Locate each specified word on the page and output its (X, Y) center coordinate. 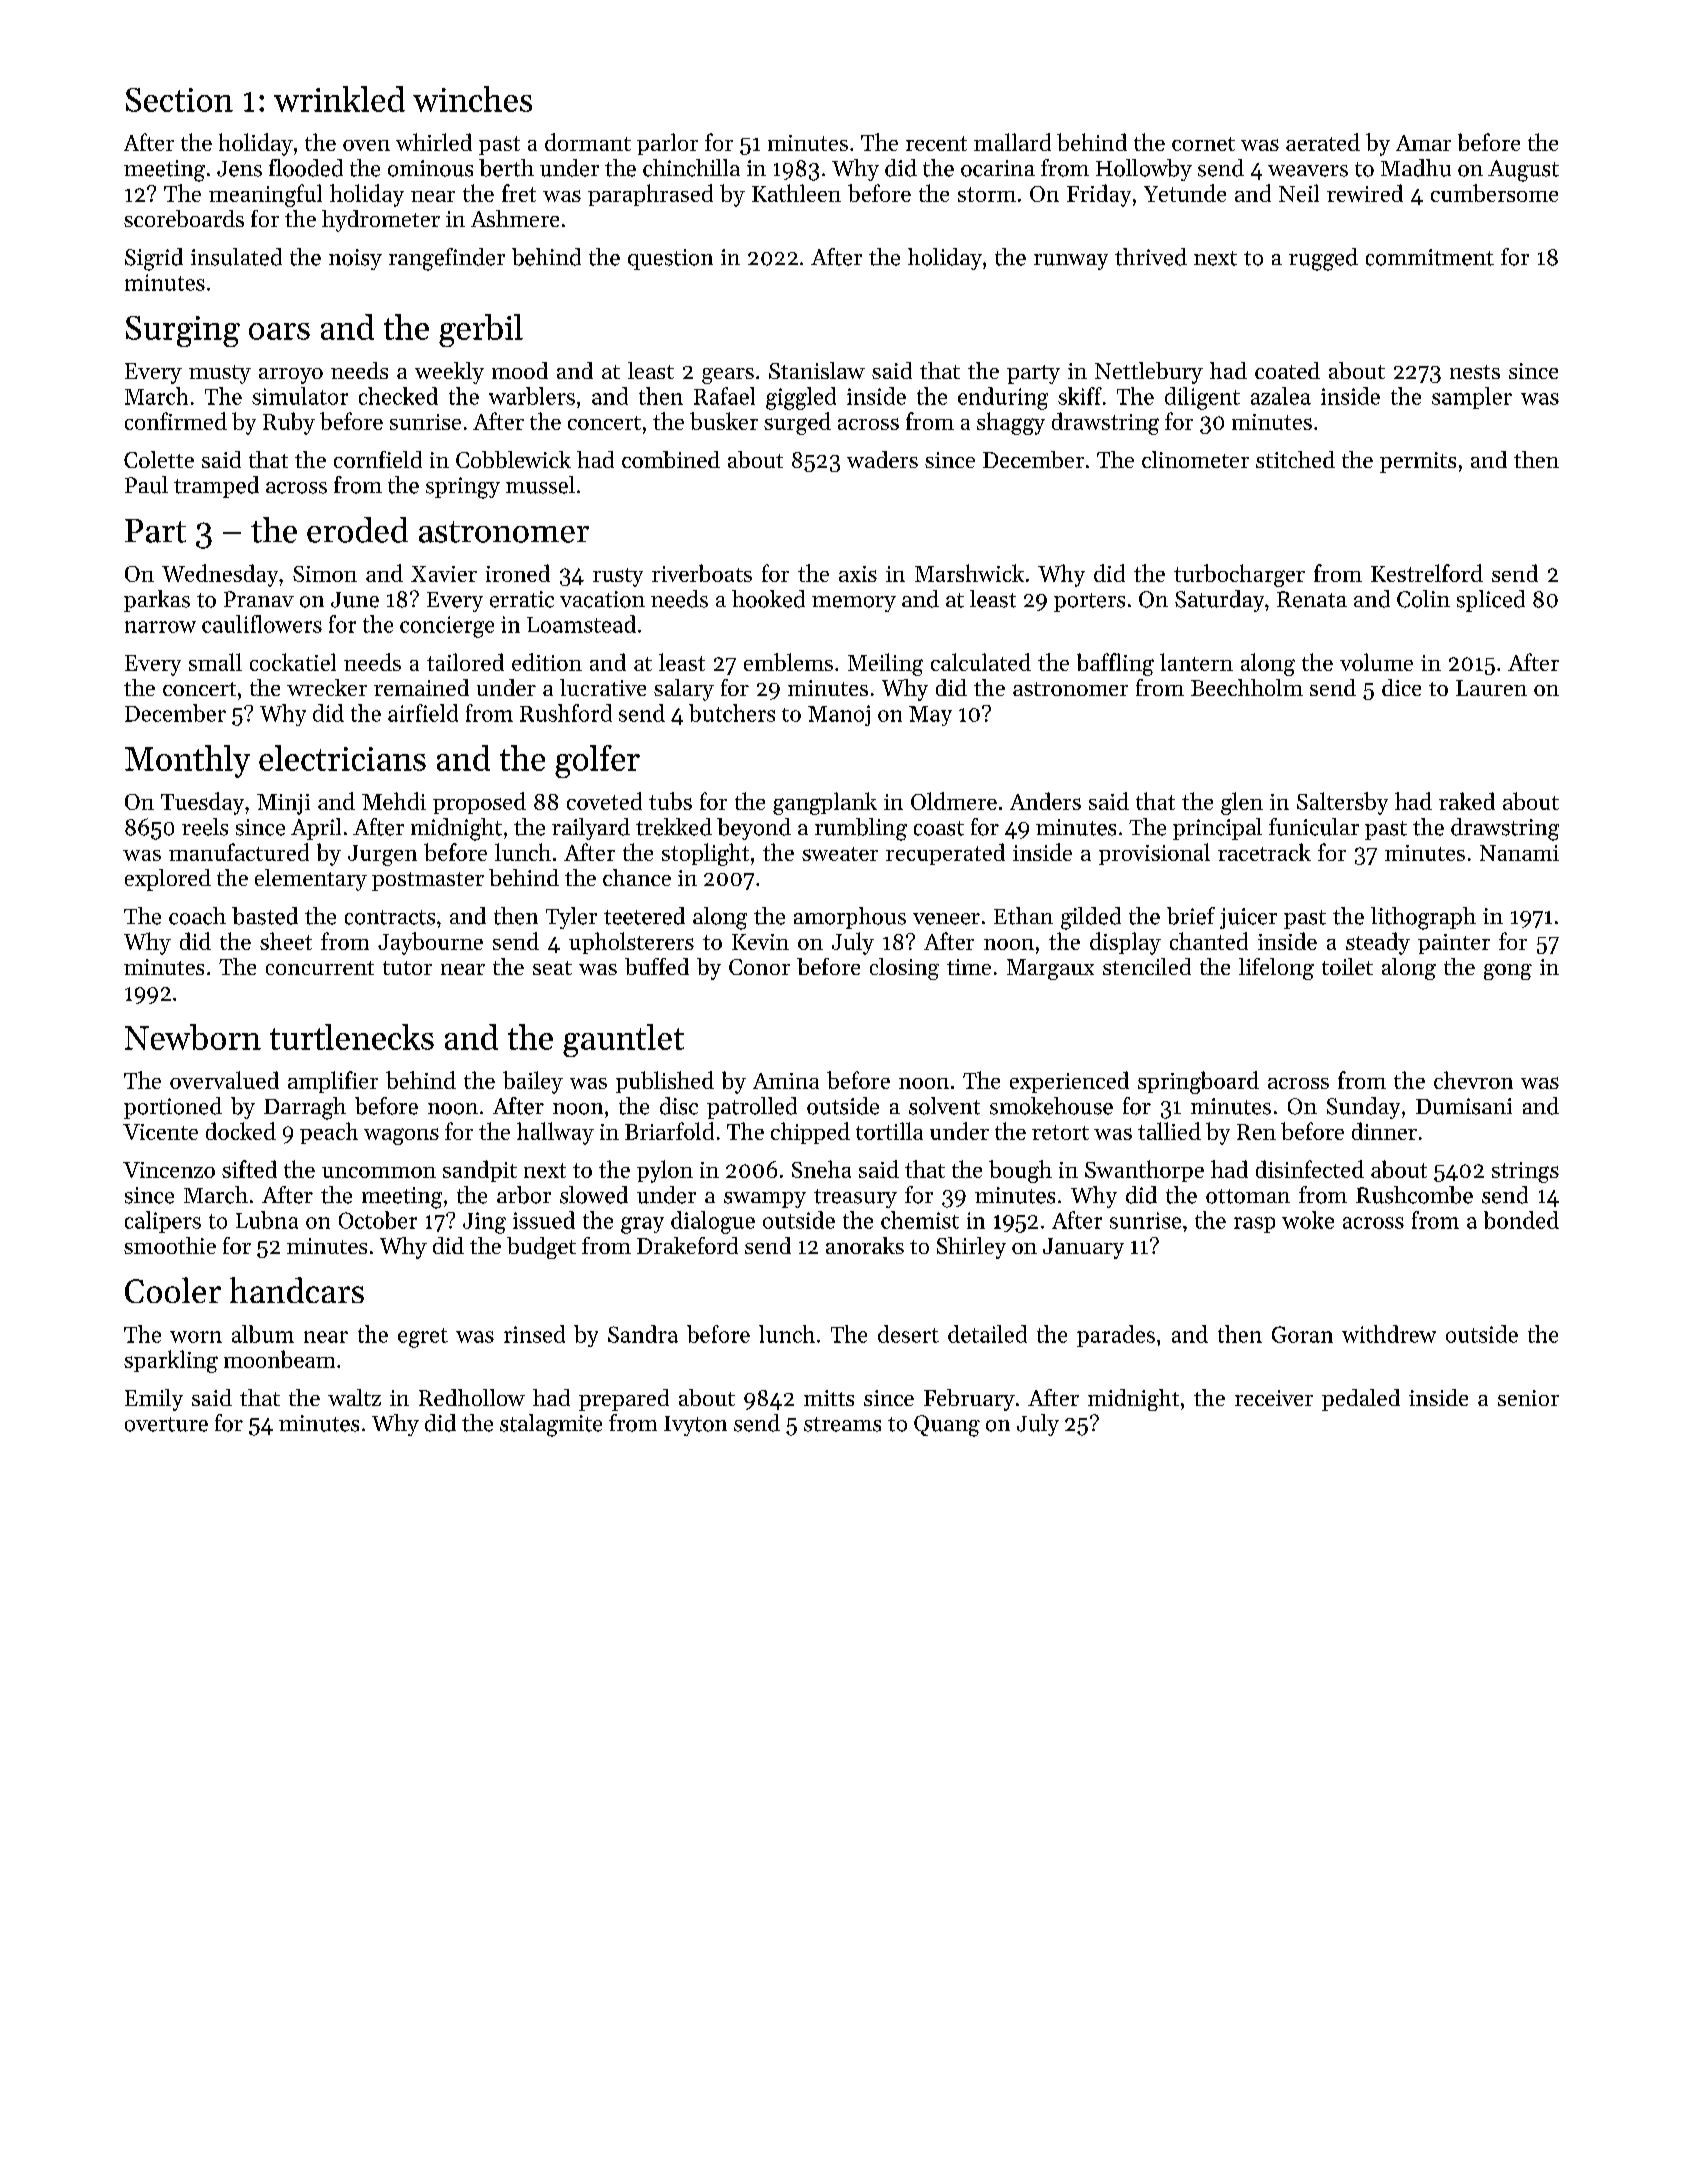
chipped (810, 1133)
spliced (1491, 601)
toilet (1347, 966)
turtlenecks (352, 1037)
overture (166, 1424)
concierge (447, 627)
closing (904, 969)
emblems (788, 662)
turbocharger (1239, 575)
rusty (618, 577)
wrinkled (339, 99)
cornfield (378, 459)
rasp (1254, 1225)
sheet (286, 941)
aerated (1323, 142)
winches (472, 99)
